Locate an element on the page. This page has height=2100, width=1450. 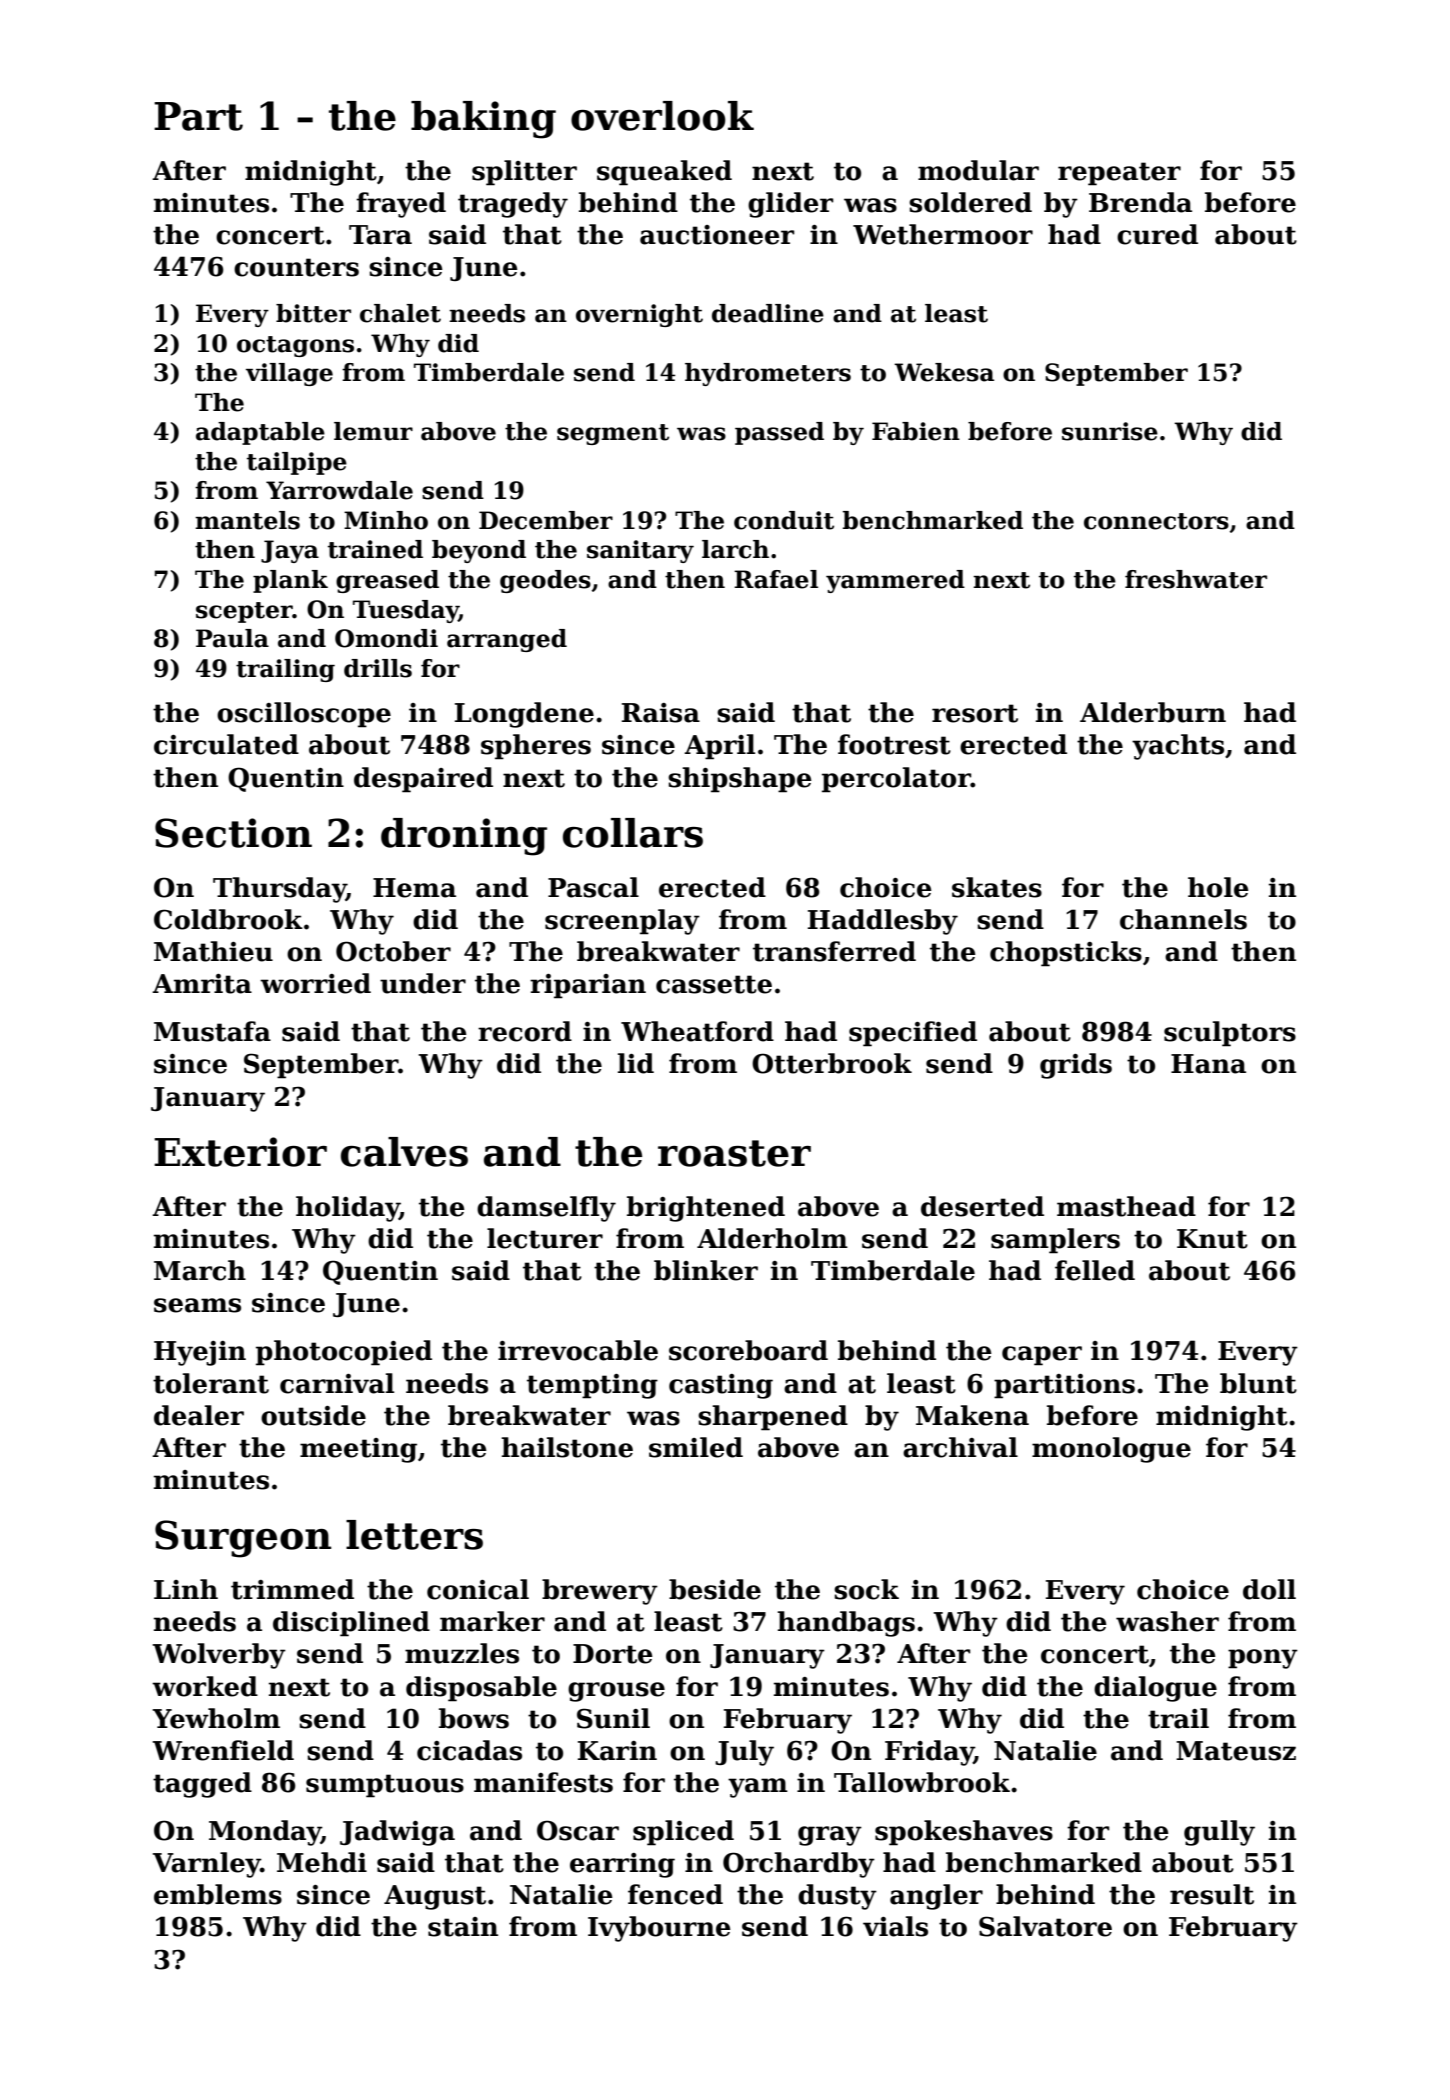
sanitary is located at coordinates (640, 551).
